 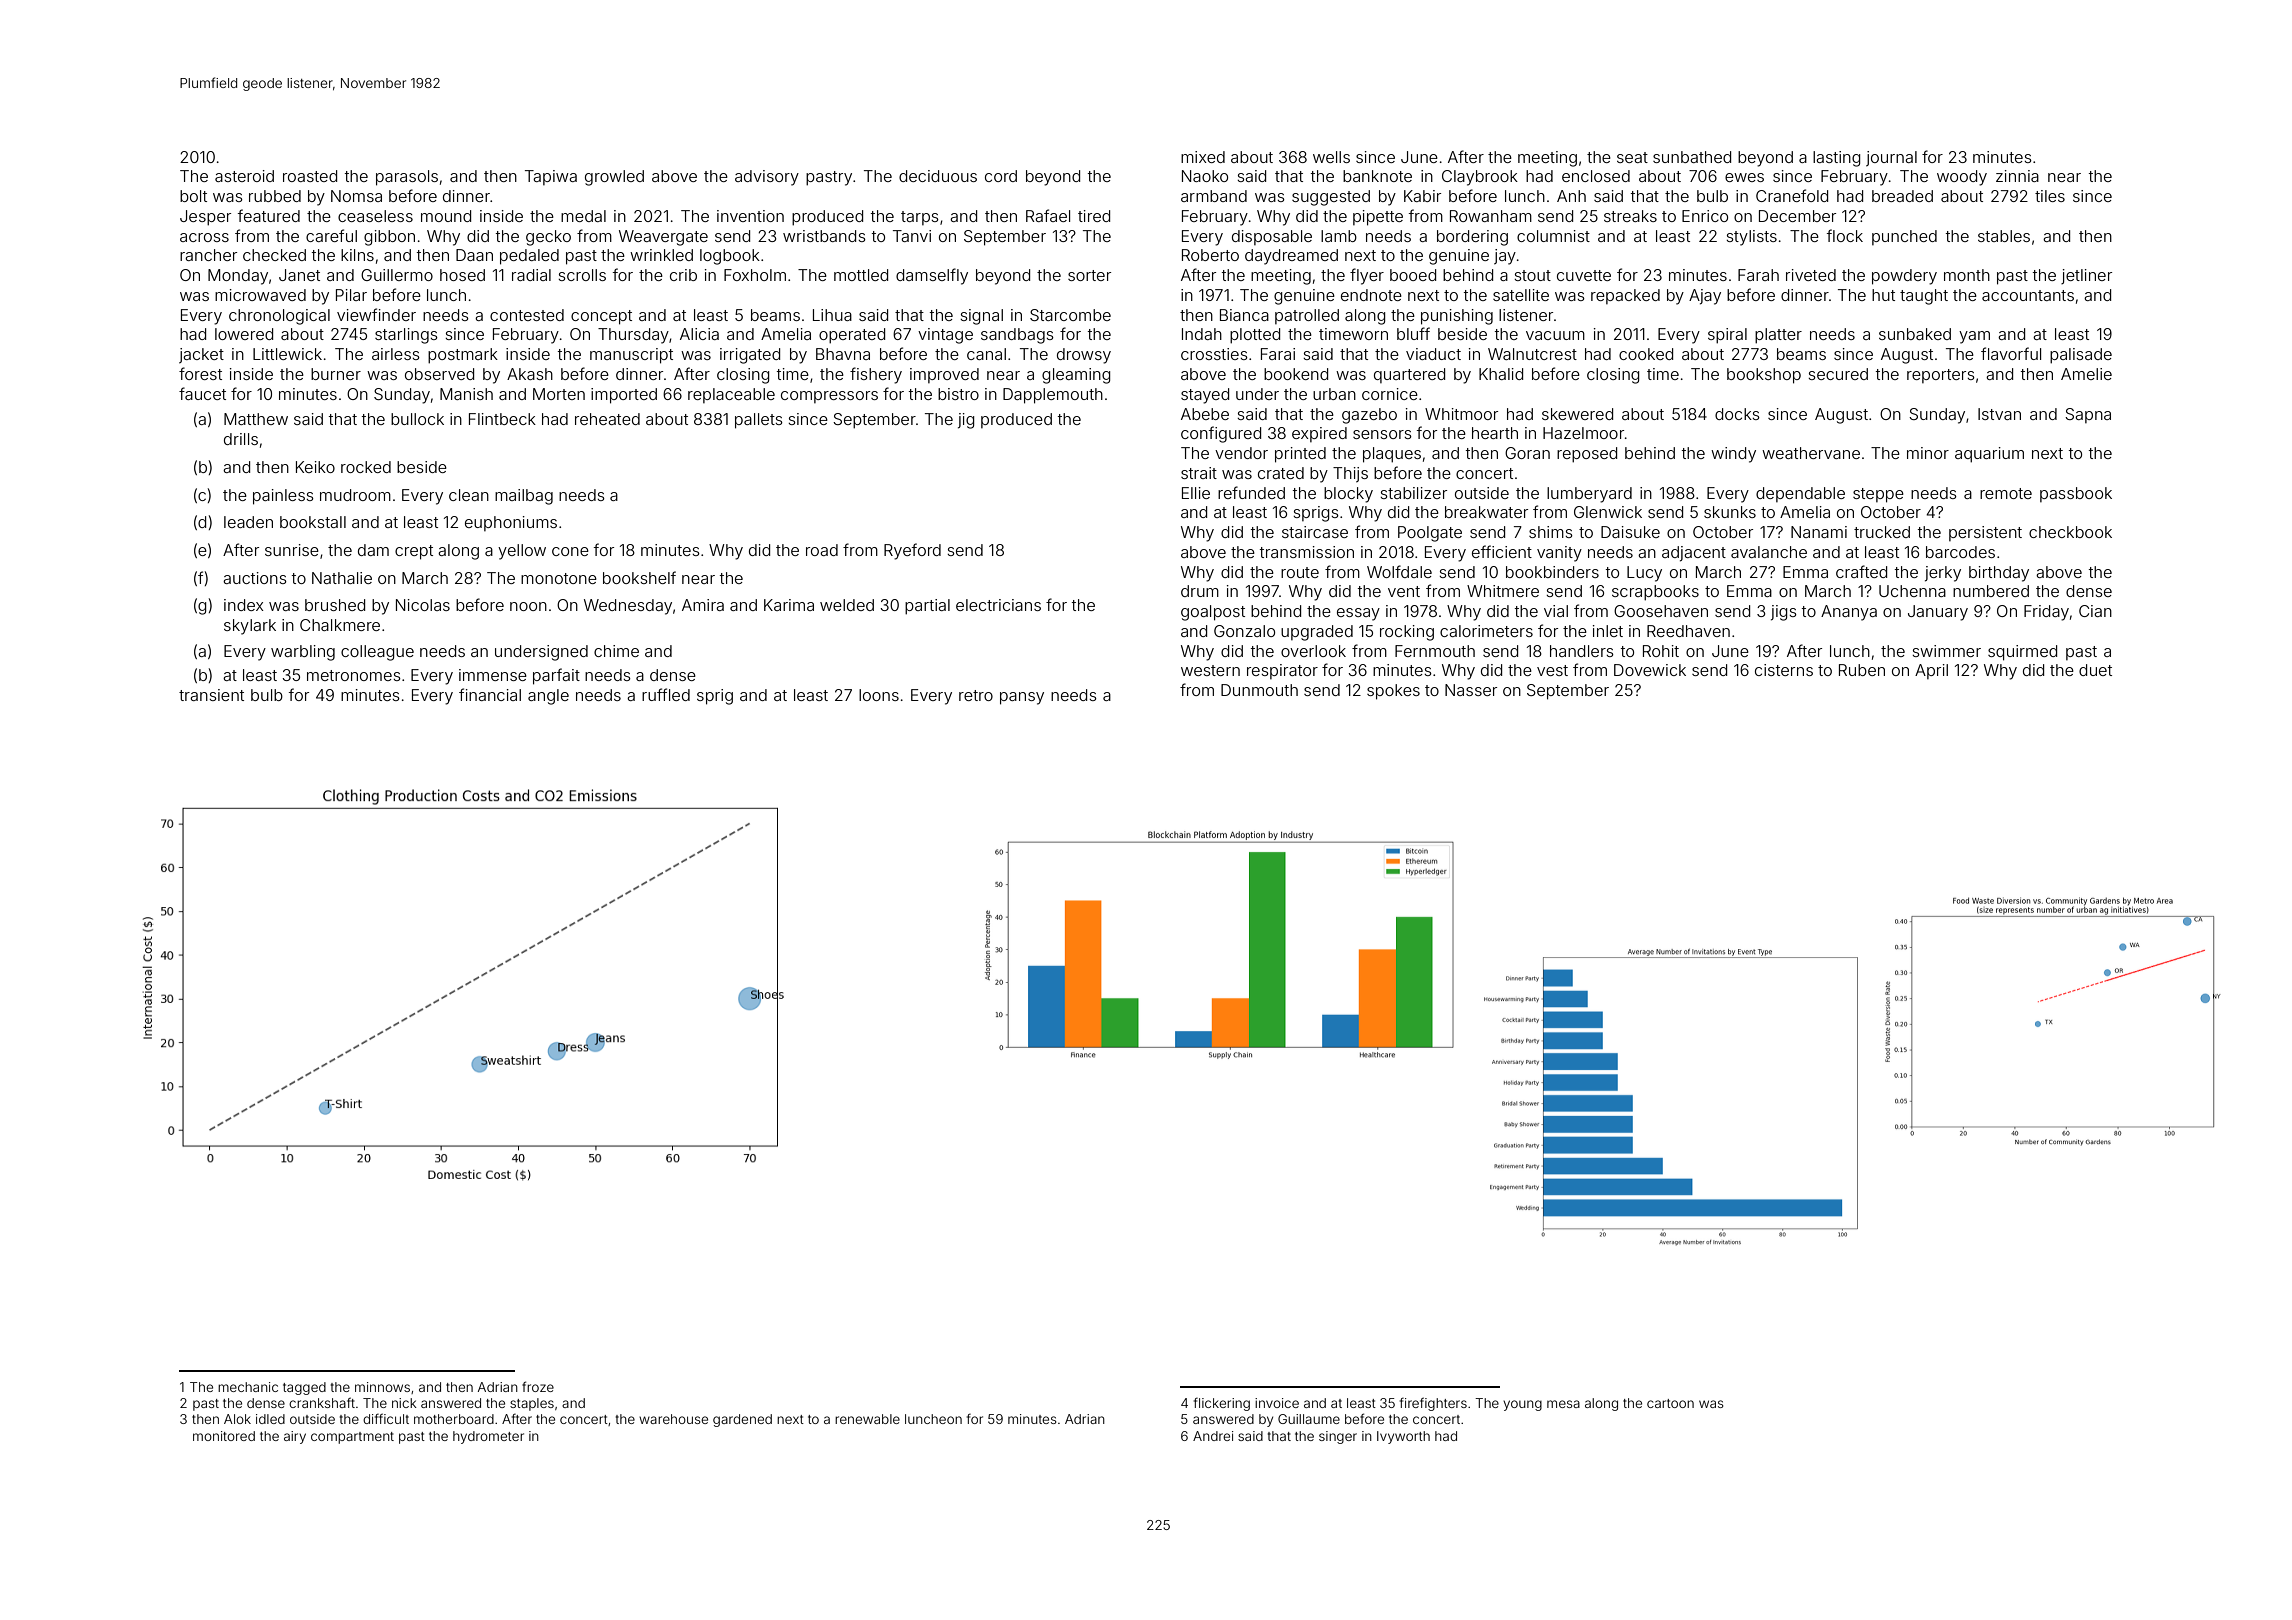 I want to click on Tapiwa, so click(x=551, y=177).
